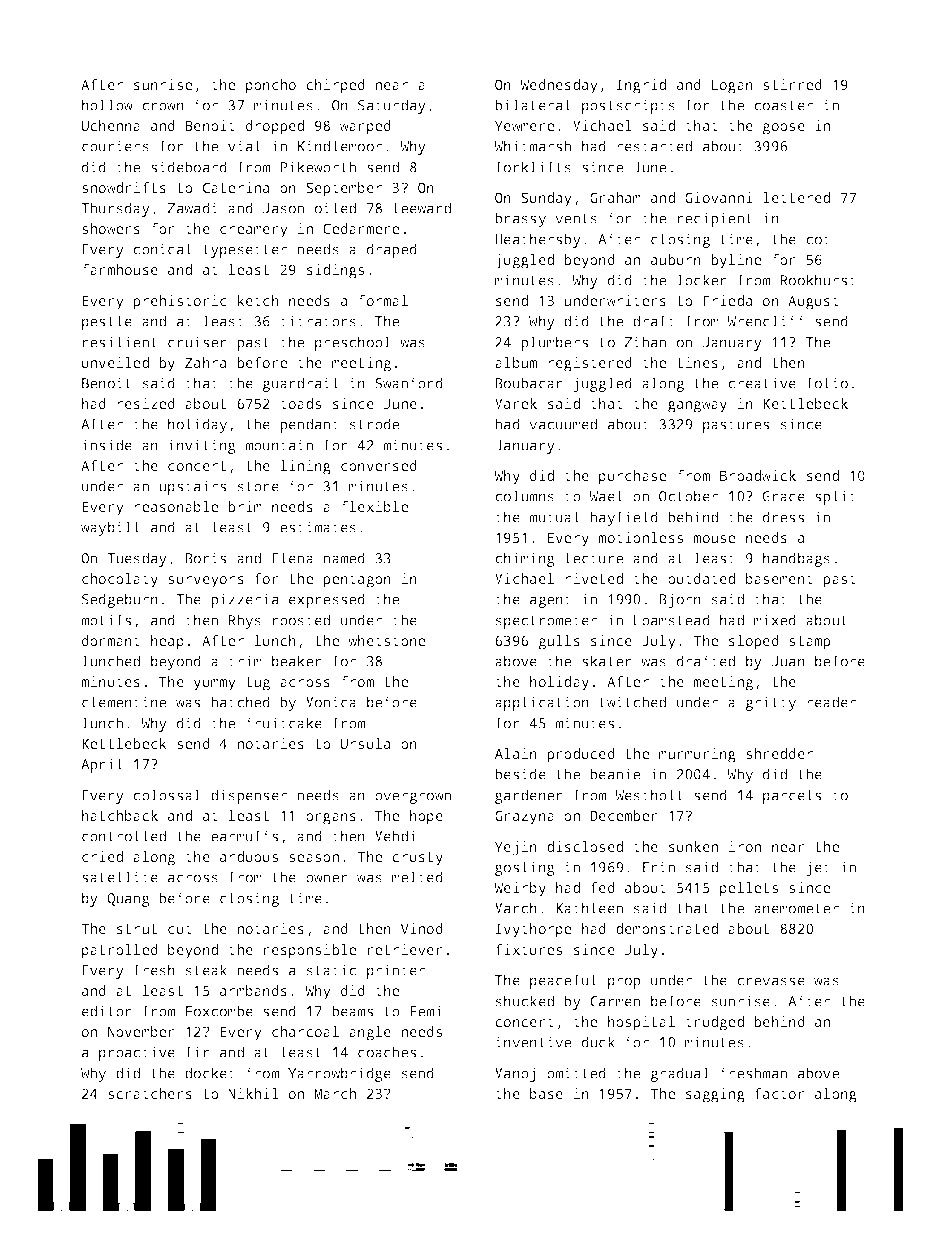 The height and width of the page is (1233, 952). Describe the element at coordinates (546, 622) in the page. I see `spectrometer` at that location.
